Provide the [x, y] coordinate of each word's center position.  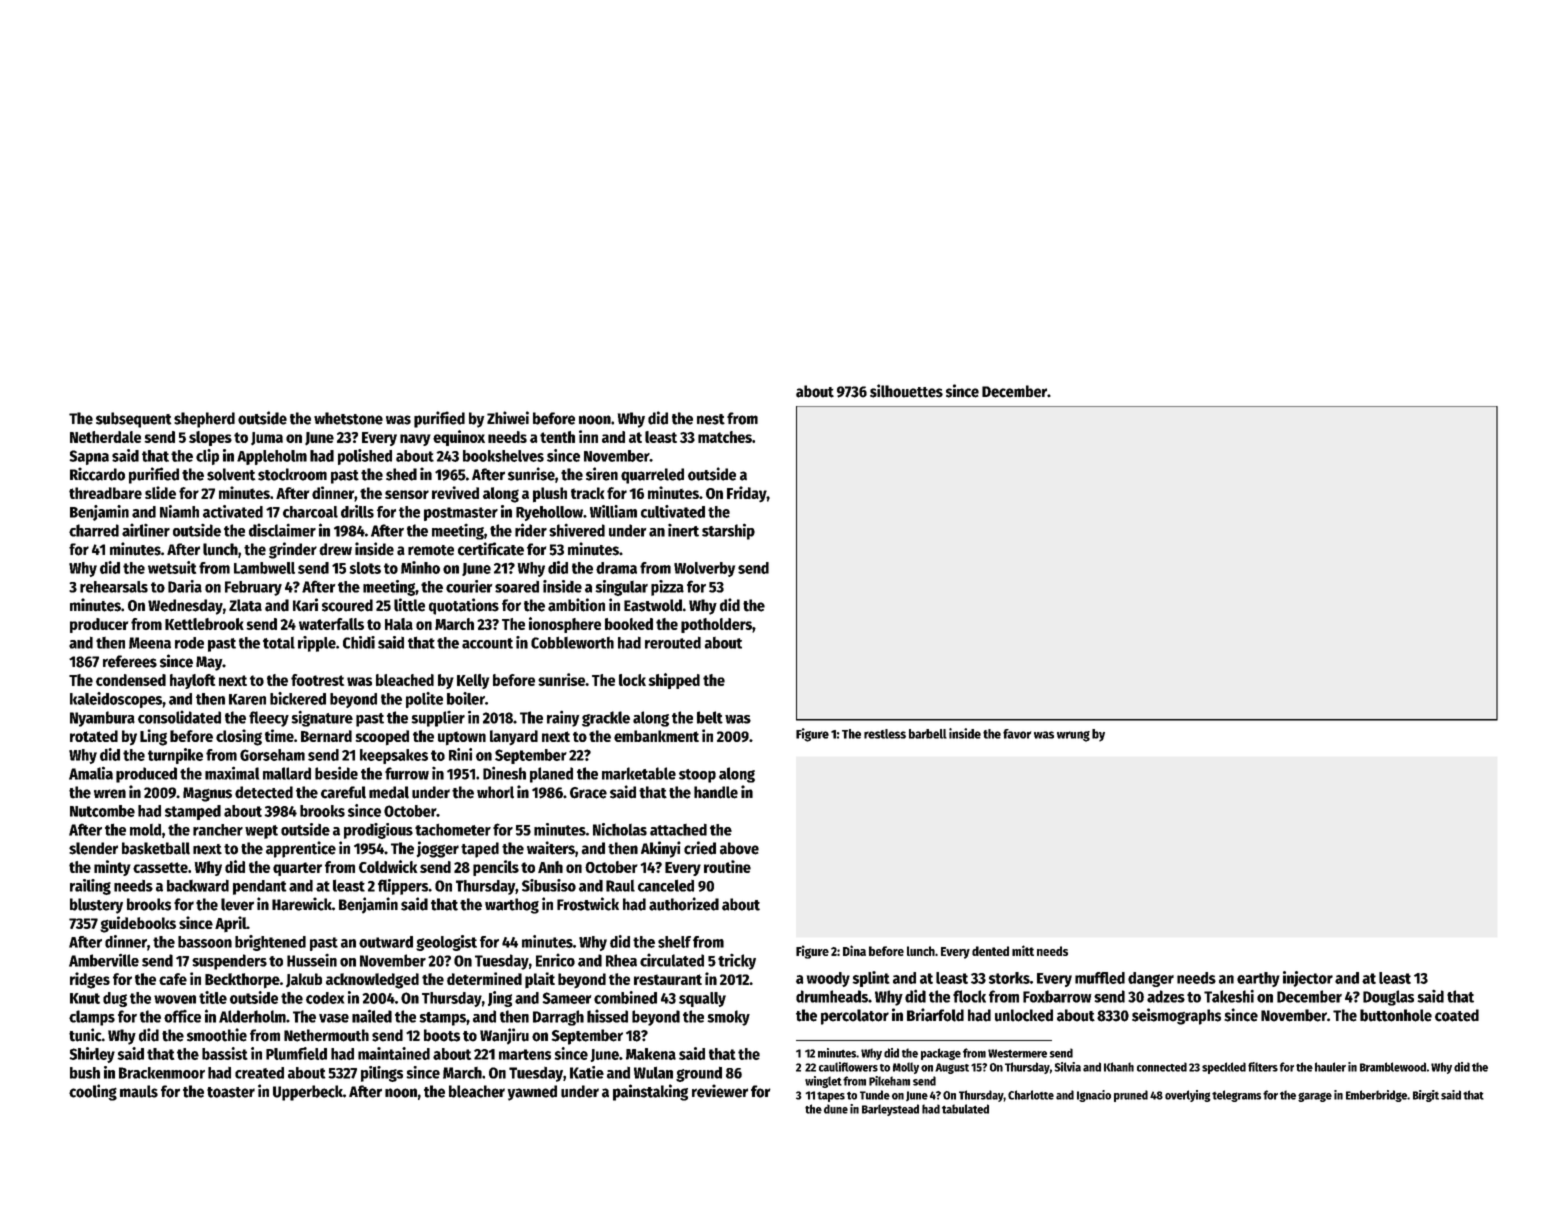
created [259, 1073]
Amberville [104, 960]
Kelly [473, 681]
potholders [716, 625]
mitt [1023, 950]
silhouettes [906, 391]
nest [711, 419]
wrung [1073, 736]
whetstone [348, 418]
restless [885, 734]
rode [189, 643]
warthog [512, 906]
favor [1017, 734]
